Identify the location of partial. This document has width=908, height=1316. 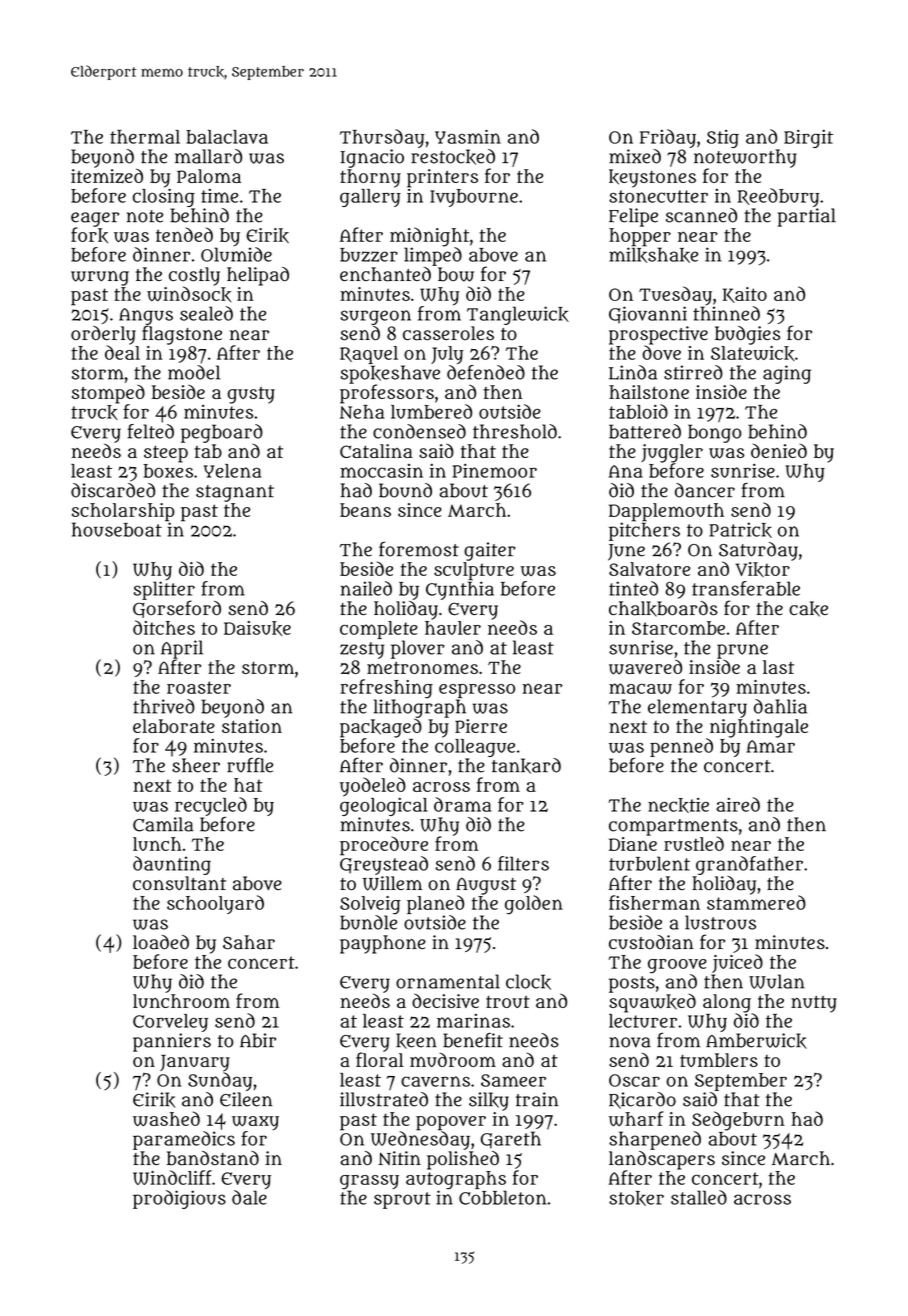
(807, 217).
